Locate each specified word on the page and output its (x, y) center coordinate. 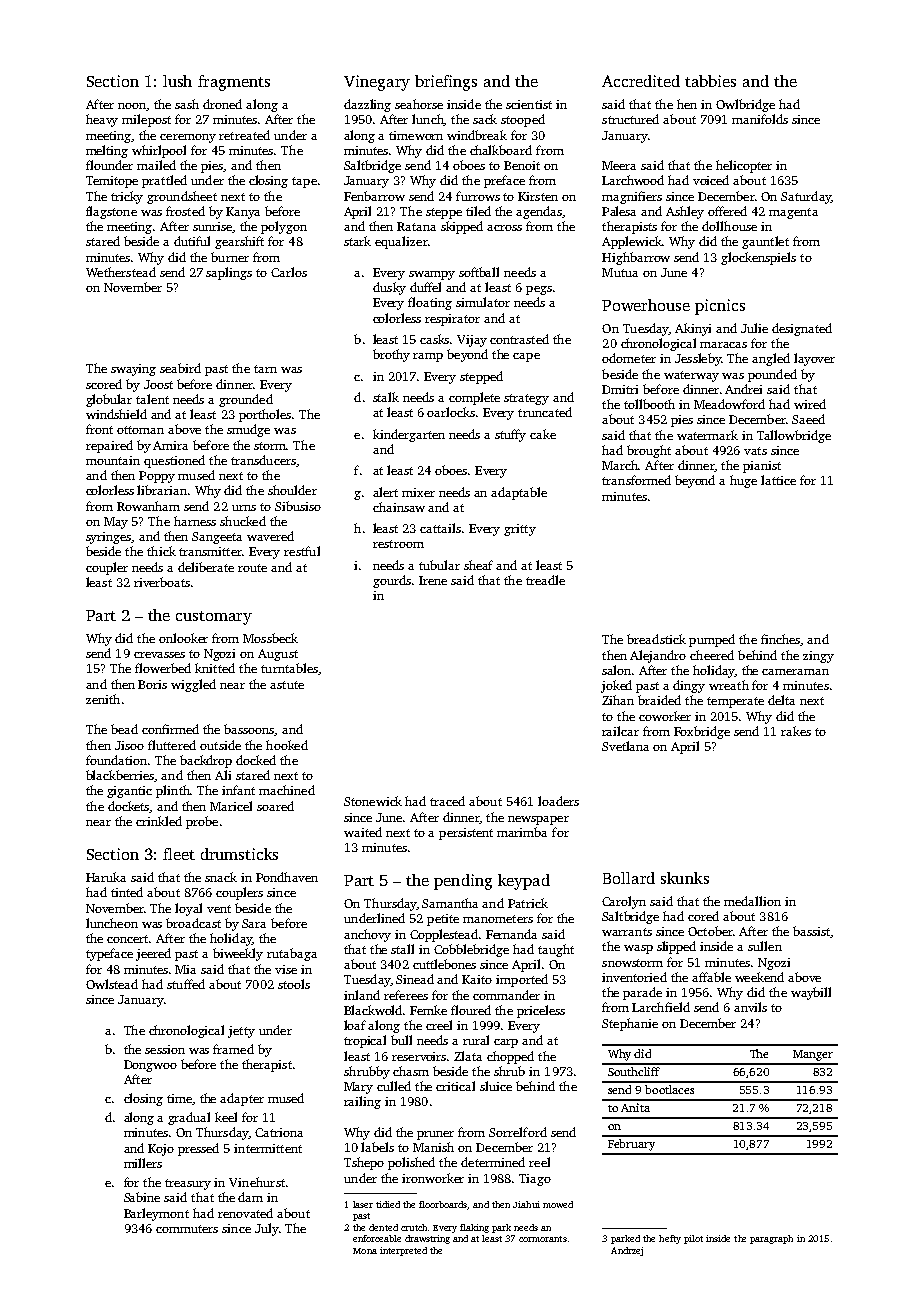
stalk (386, 397)
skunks (685, 878)
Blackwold (373, 1010)
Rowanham (148, 506)
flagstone (111, 212)
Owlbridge (745, 105)
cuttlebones (444, 964)
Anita (635, 1107)
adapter (242, 1099)
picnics (720, 307)
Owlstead (112, 984)
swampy (432, 275)
